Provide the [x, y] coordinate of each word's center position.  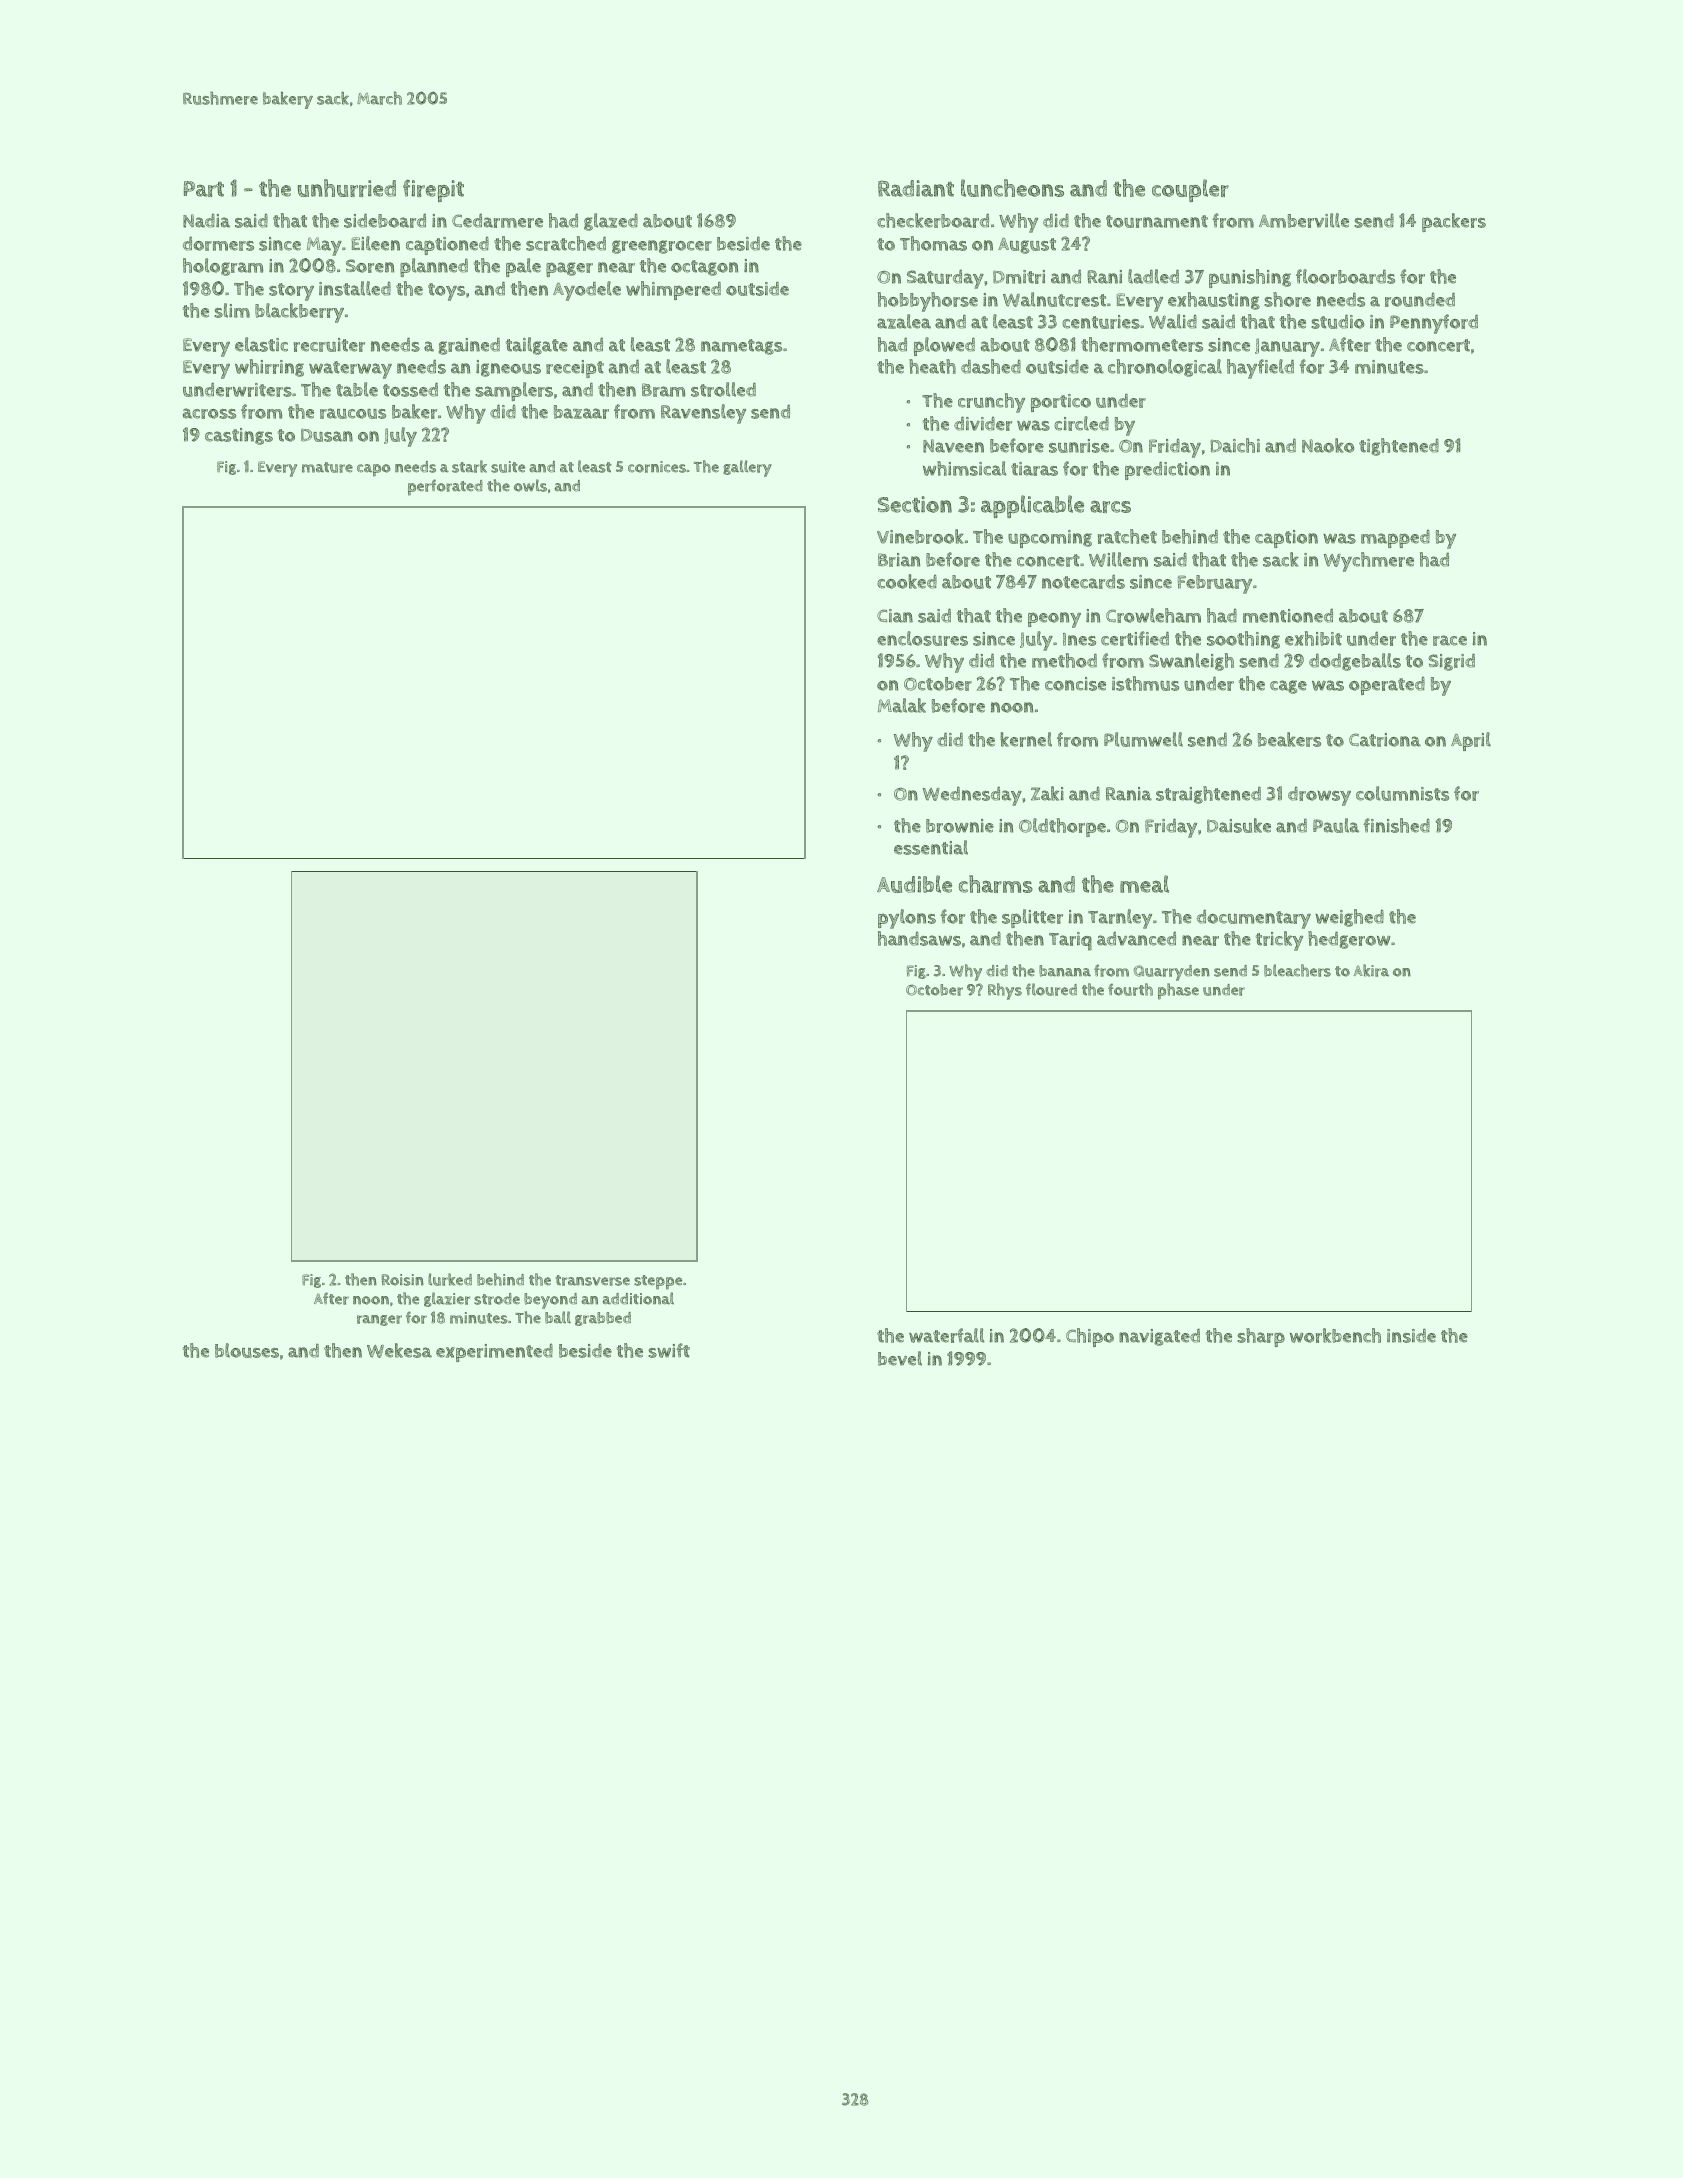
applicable [1032, 506]
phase [1178, 991]
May [324, 246]
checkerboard [933, 220]
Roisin [403, 1280]
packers [1454, 222]
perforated [445, 487]
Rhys [1005, 991]
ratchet [1127, 536]
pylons [907, 919]
